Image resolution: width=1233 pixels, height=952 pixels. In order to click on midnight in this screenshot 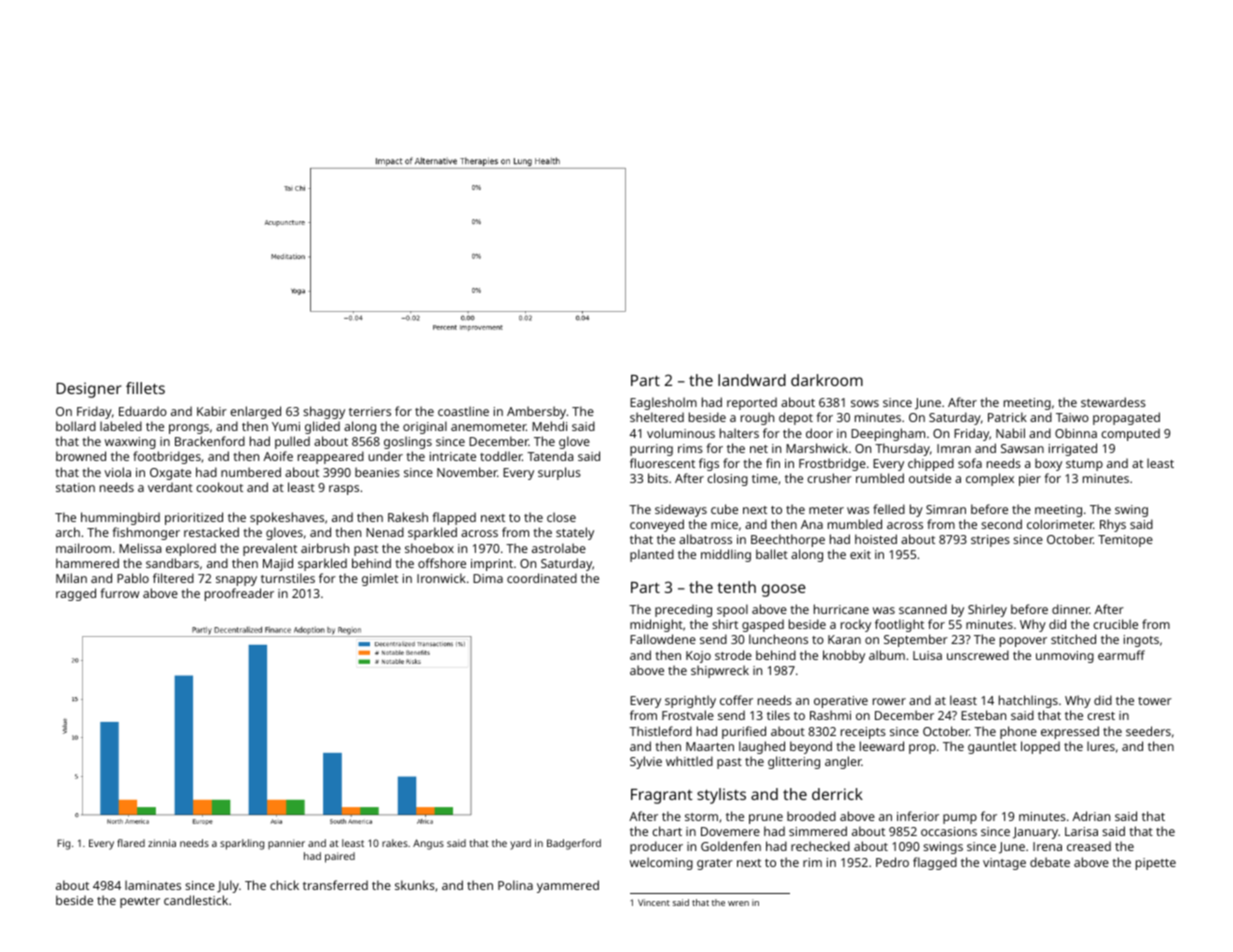, I will do `click(656, 625)`.
